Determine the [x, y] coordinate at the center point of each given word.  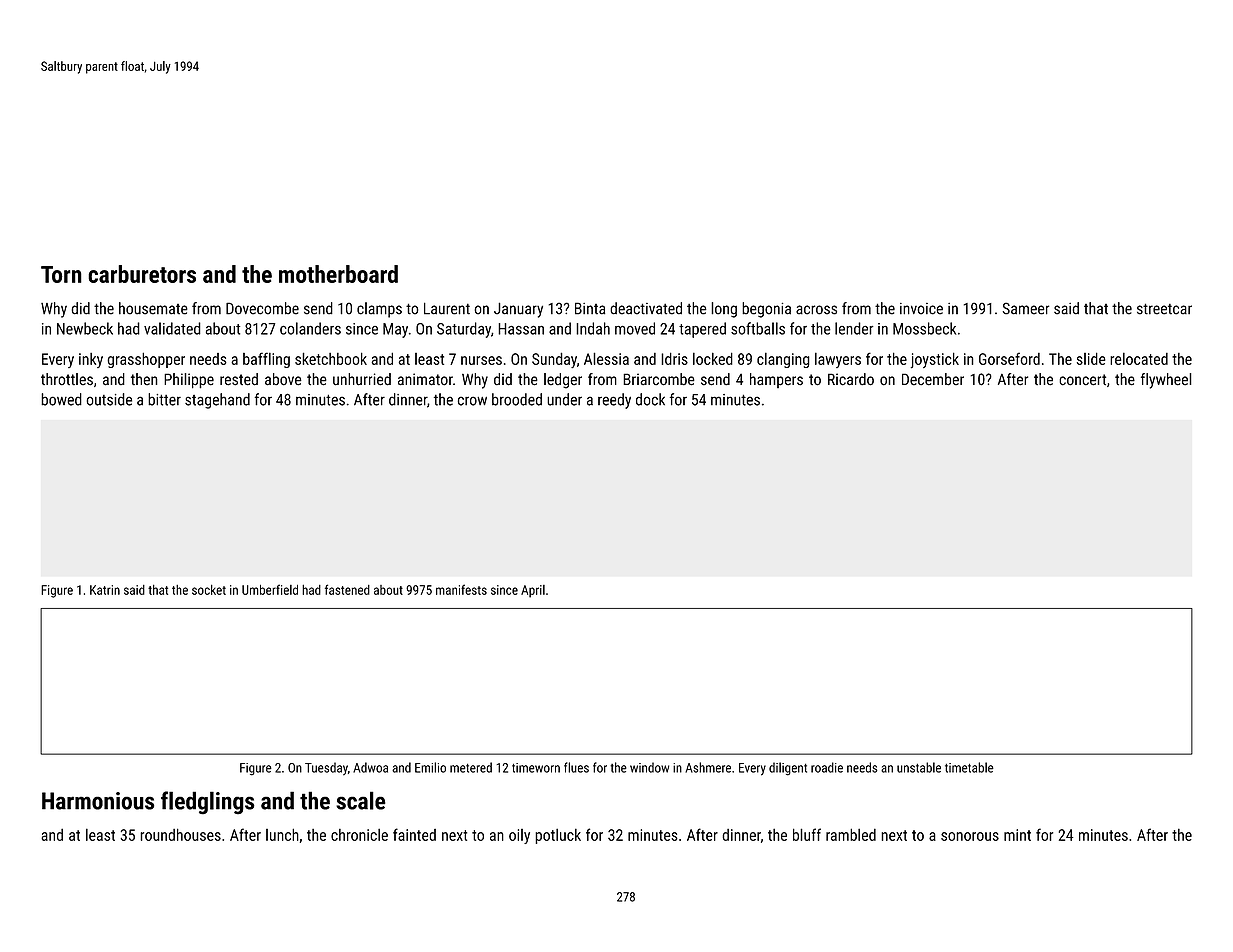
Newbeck [85, 328]
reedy [614, 401]
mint [1017, 835]
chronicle [359, 834]
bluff [807, 834]
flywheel [1166, 381]
